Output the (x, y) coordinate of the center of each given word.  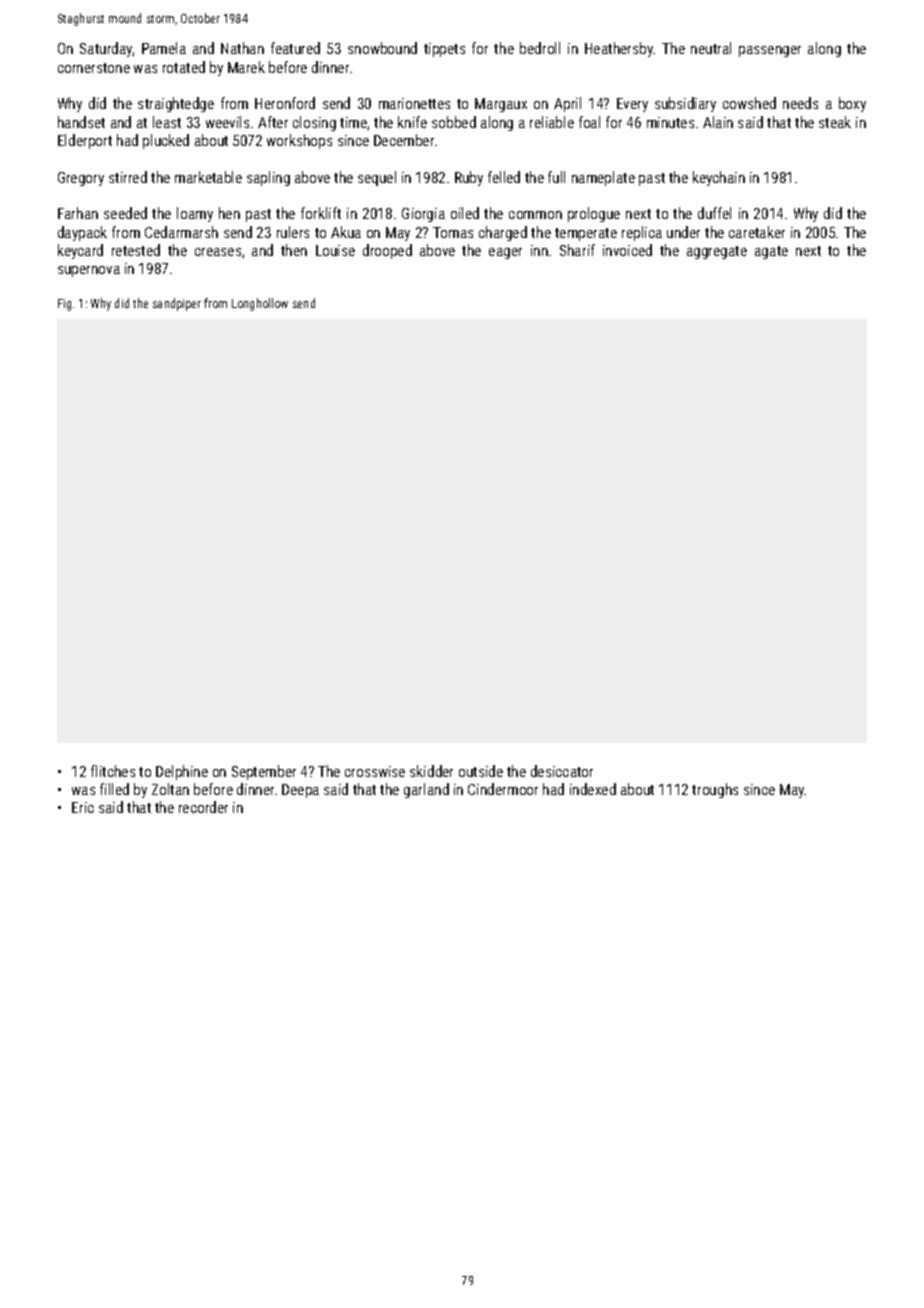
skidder (431, 771)
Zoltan (170, 789)
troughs (715, 790)
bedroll (540, 48)
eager (505, 253)
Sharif (577, 250)
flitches (113, 771)
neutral (711, 48)
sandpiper (177, 304)
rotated (184, 67)
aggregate (717, 252)
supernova (89, 271)
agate (771, 252)
